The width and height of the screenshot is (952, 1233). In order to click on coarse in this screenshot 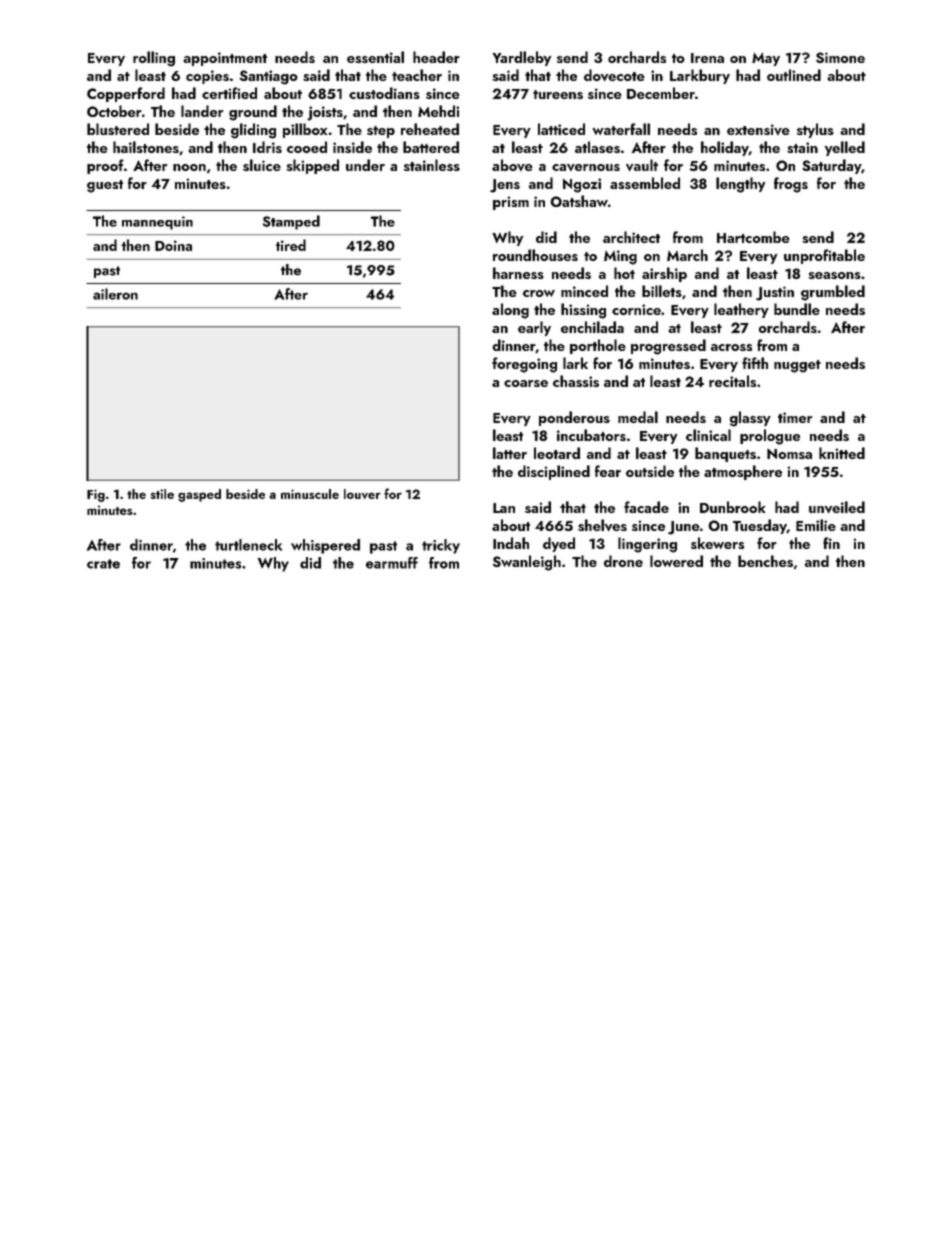, I will do `click(526, 383)`.
